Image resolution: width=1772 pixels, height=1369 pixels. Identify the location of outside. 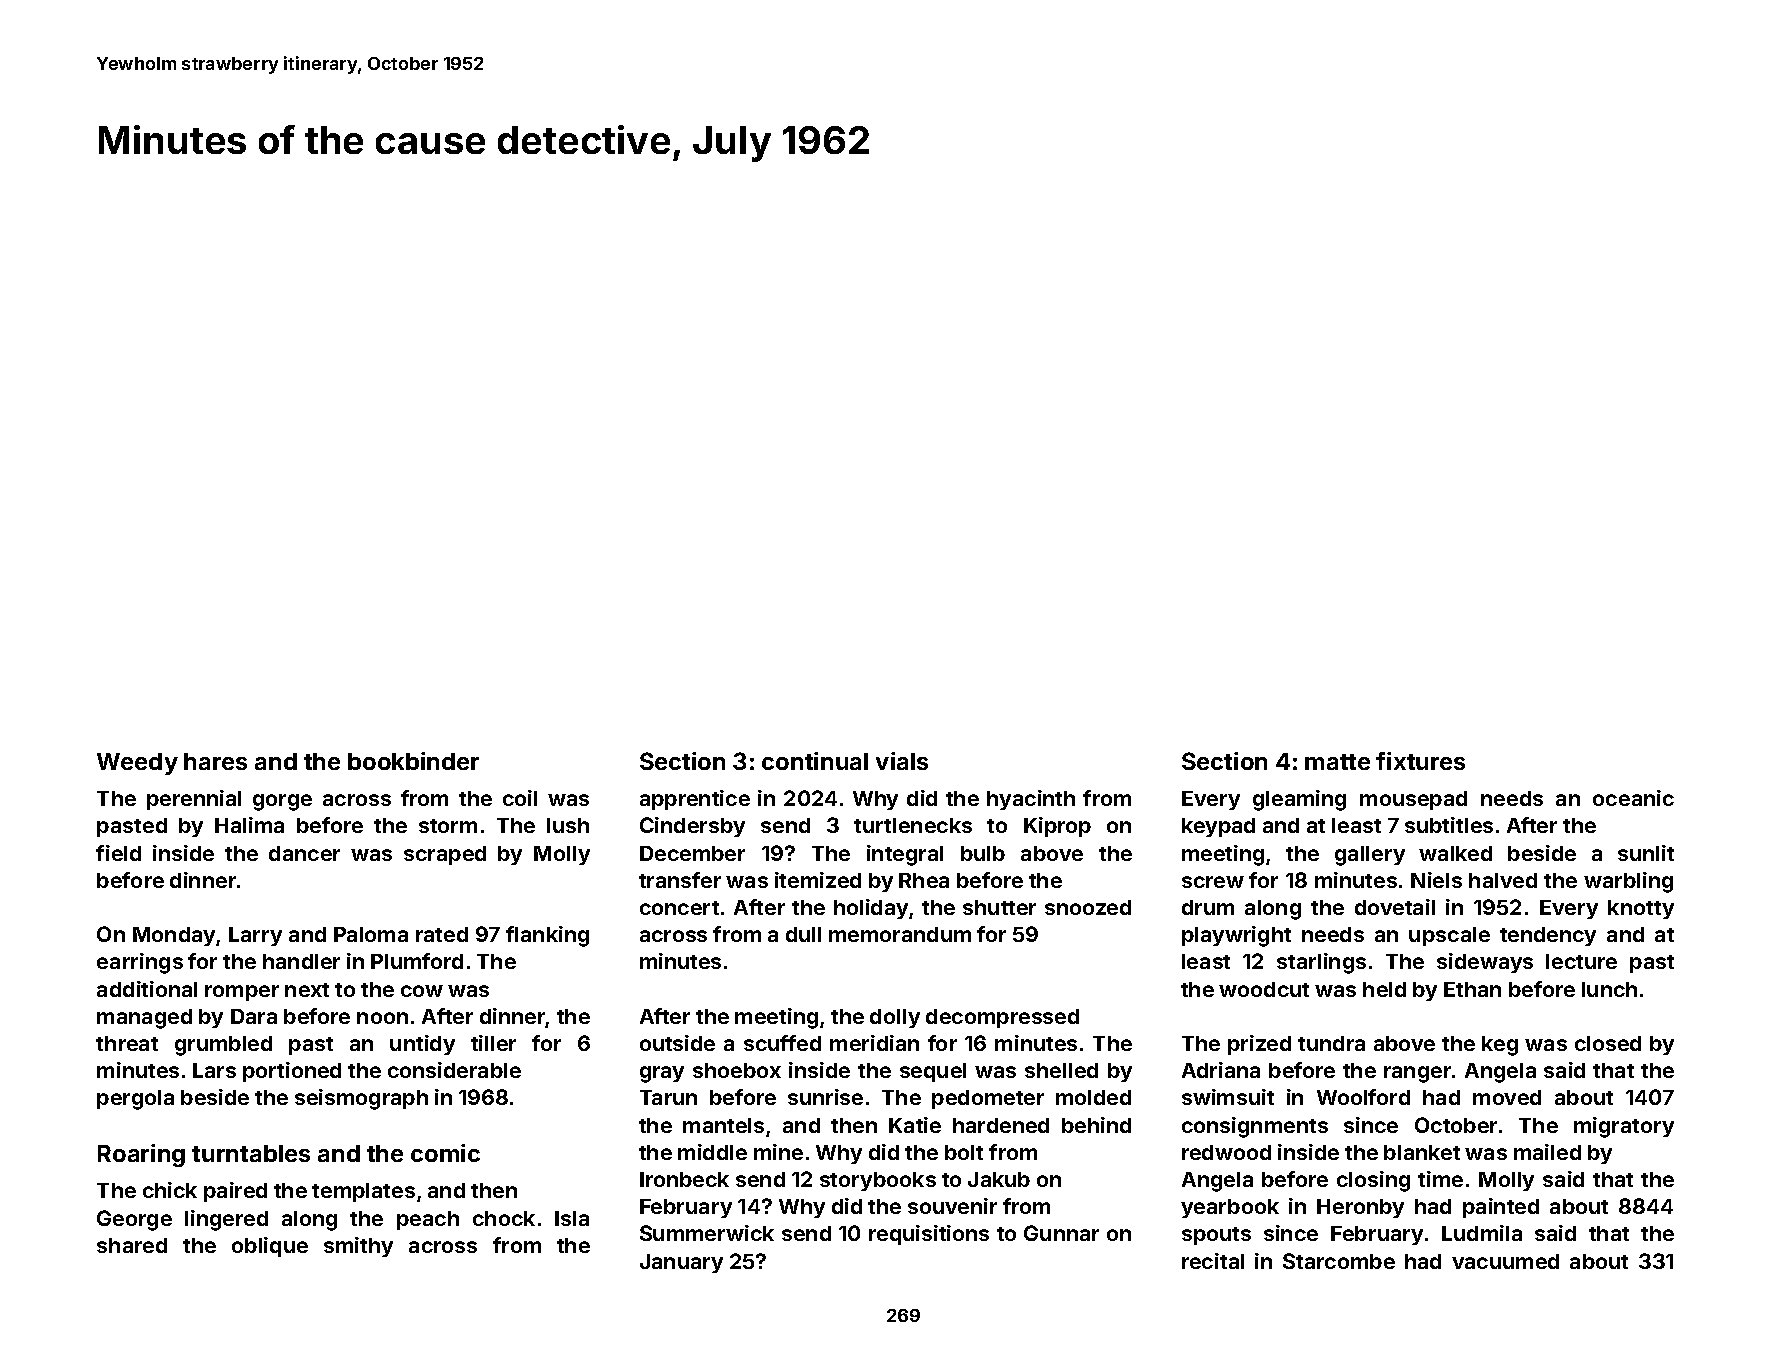
(677, 1043).
